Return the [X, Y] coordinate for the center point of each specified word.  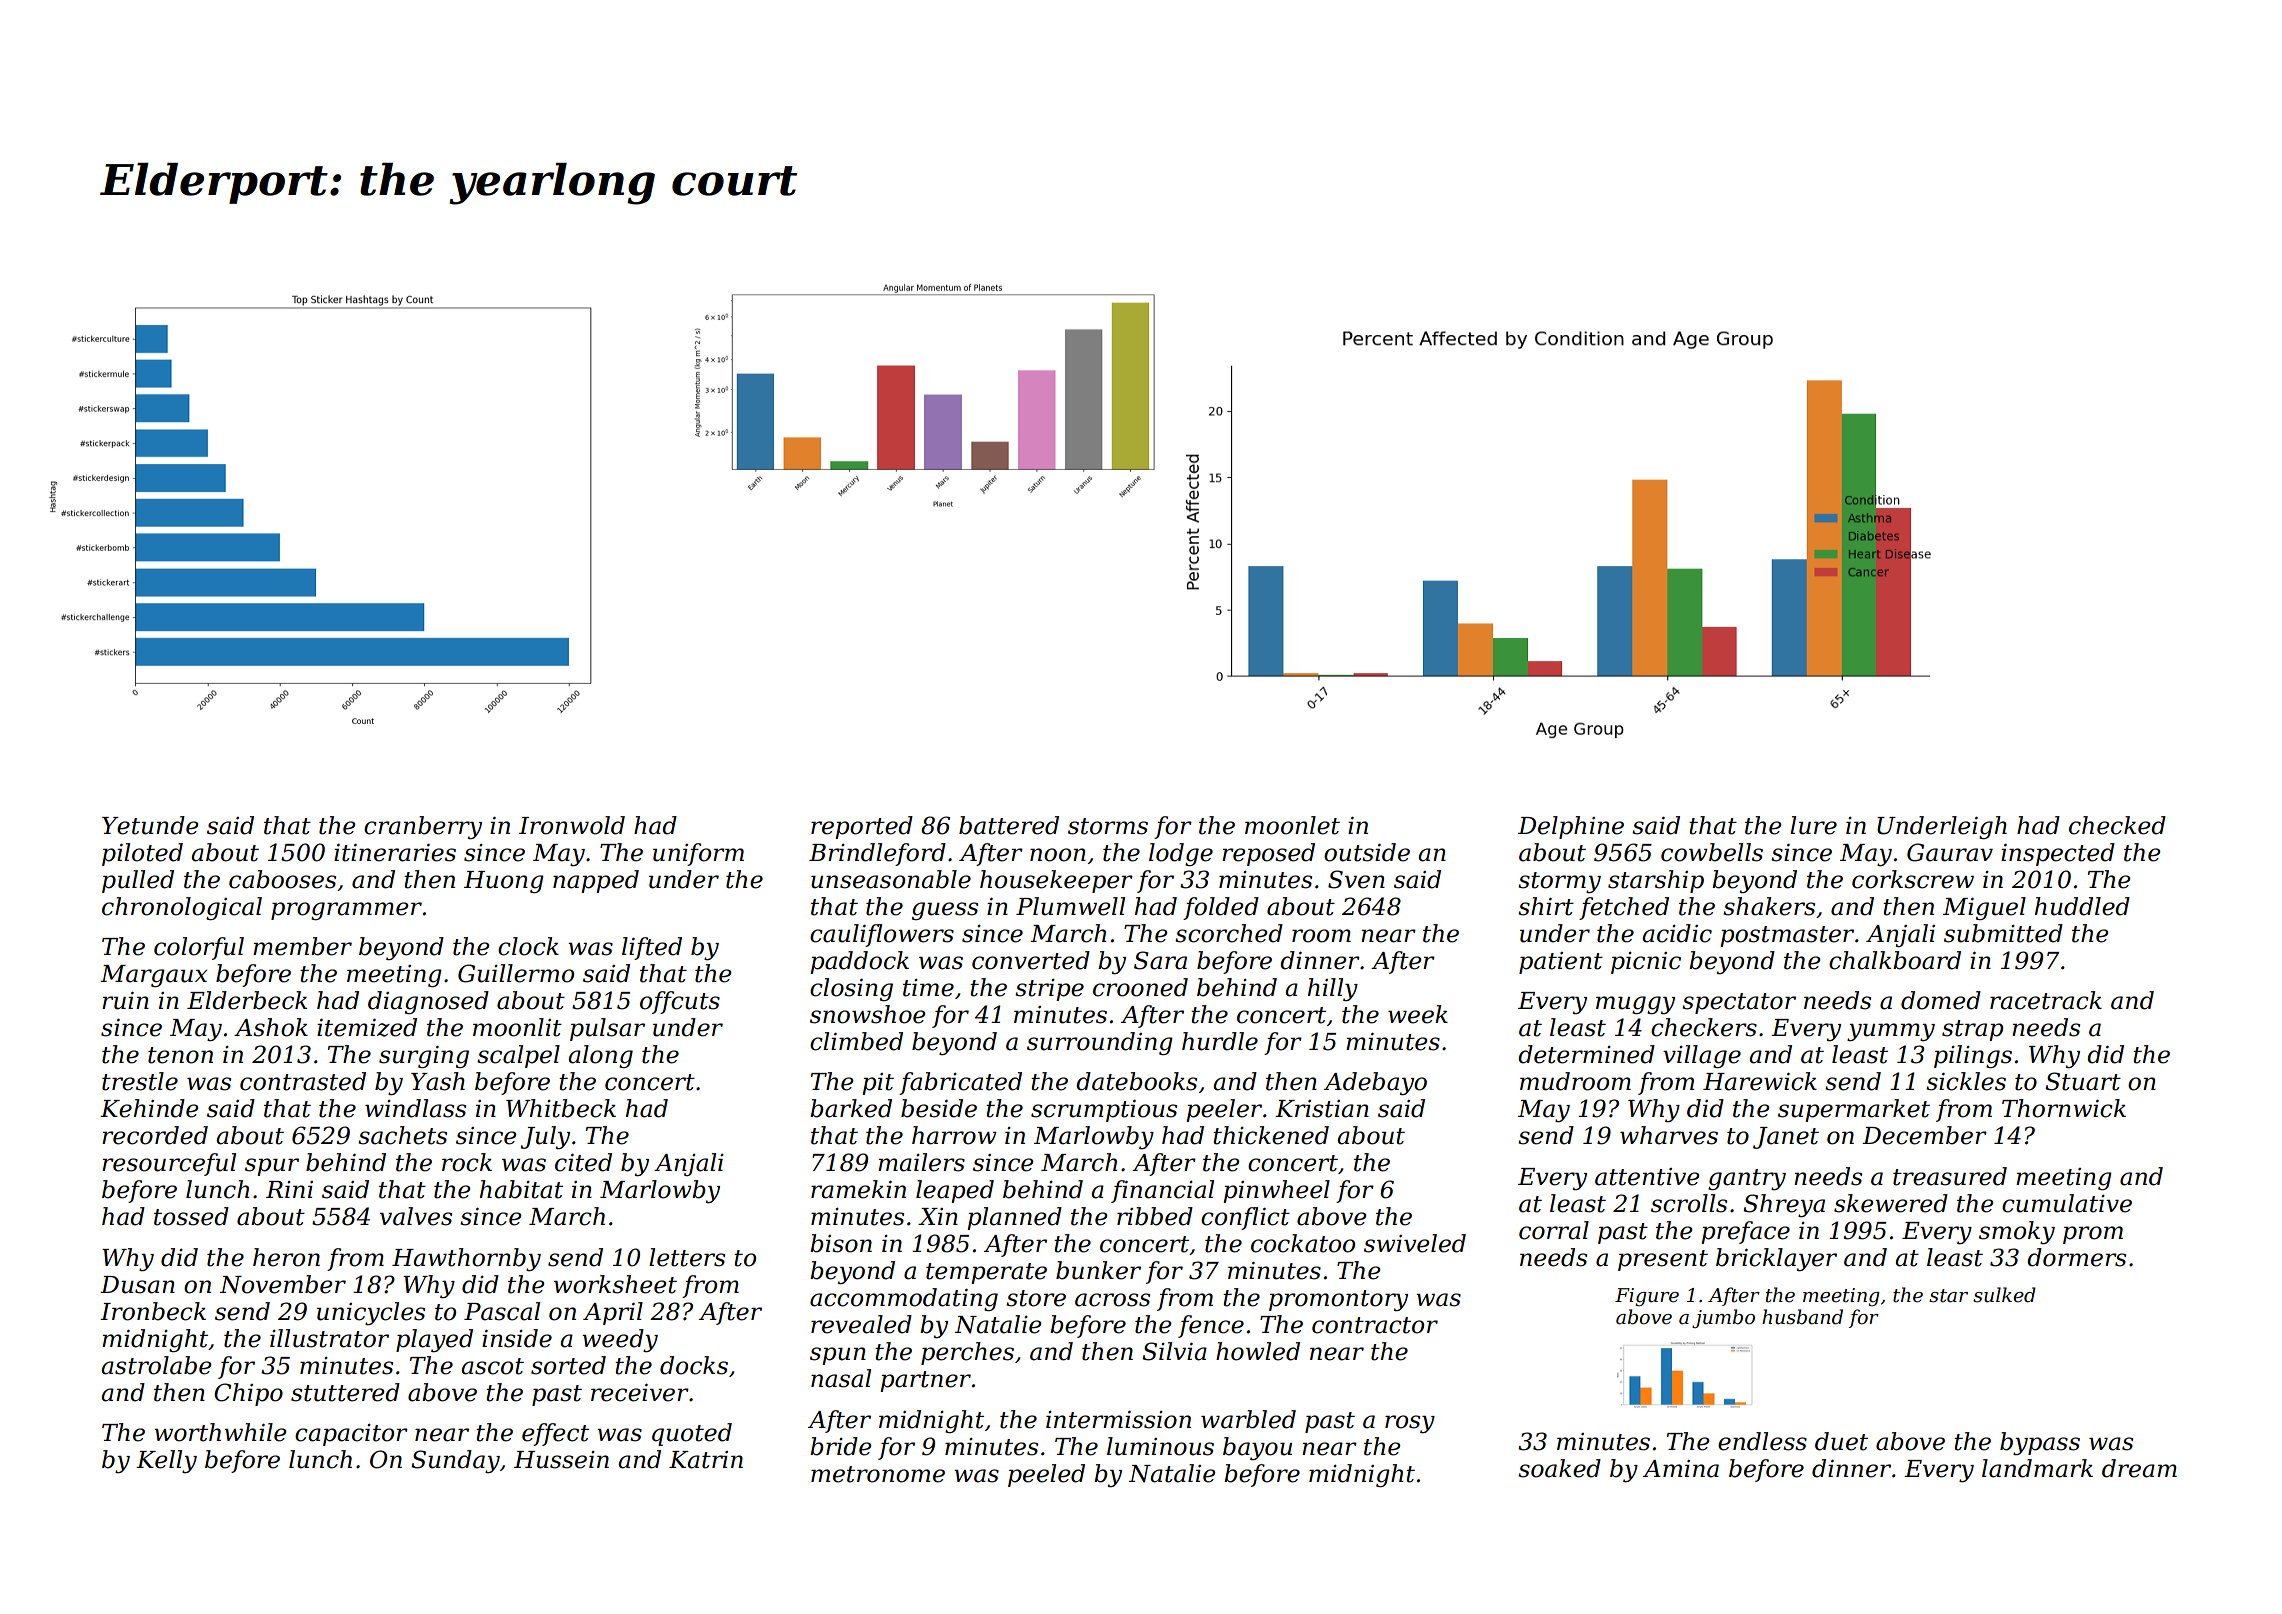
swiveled [1415, 1243]
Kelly [166, 1461]
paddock [859, 962]
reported [862, 827]
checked [2117, 825]
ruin [125, 1001]
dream [2139, 1468]
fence [1211, 1326]
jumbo [1723, 1318]
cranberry [423, 827]
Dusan [137, 1285]
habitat [521, 1189]
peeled [1046, 1475]
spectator [1739, 1003]
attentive [1647, 1177]
